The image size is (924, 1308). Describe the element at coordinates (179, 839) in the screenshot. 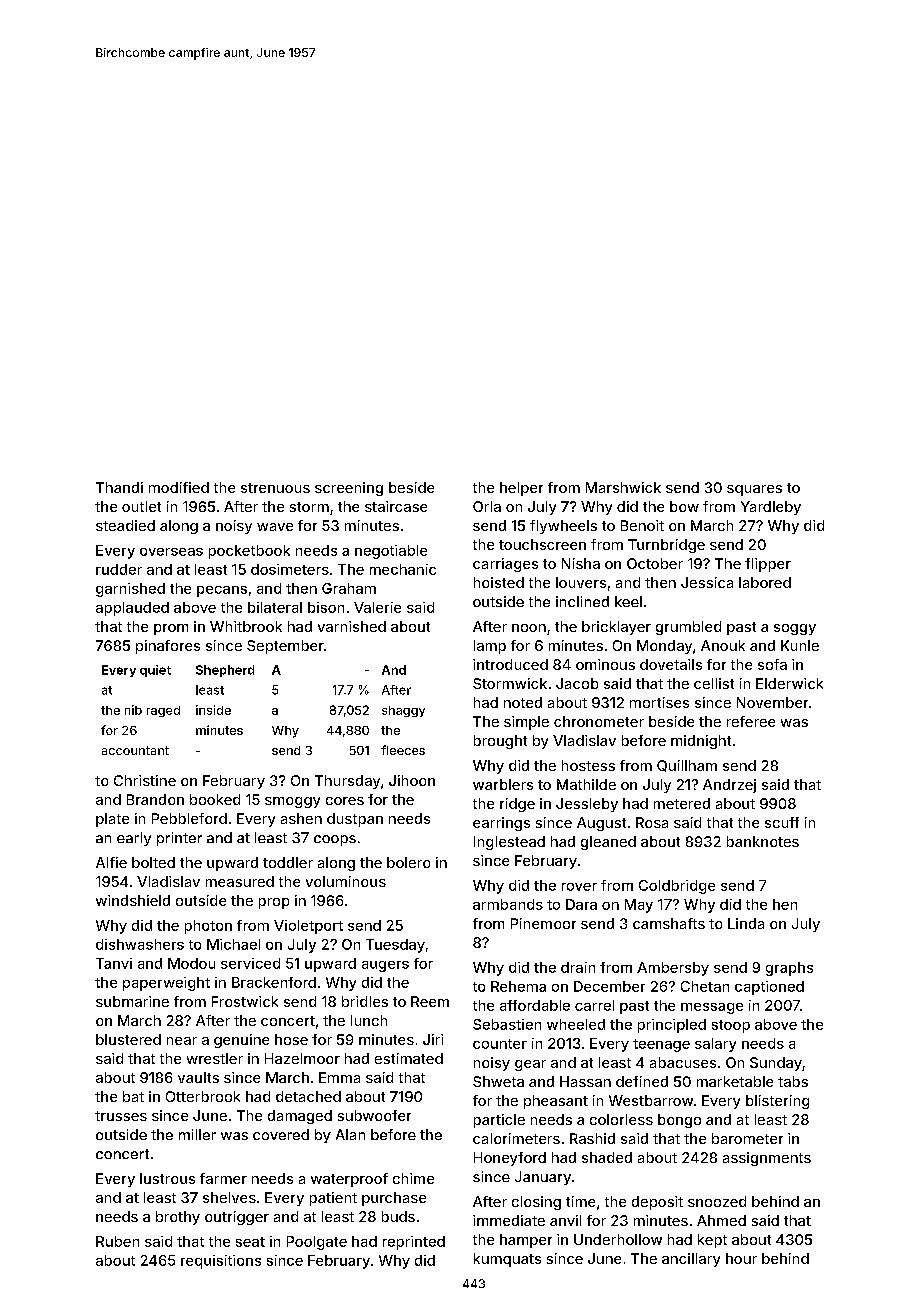

I see `printer` at that location.
